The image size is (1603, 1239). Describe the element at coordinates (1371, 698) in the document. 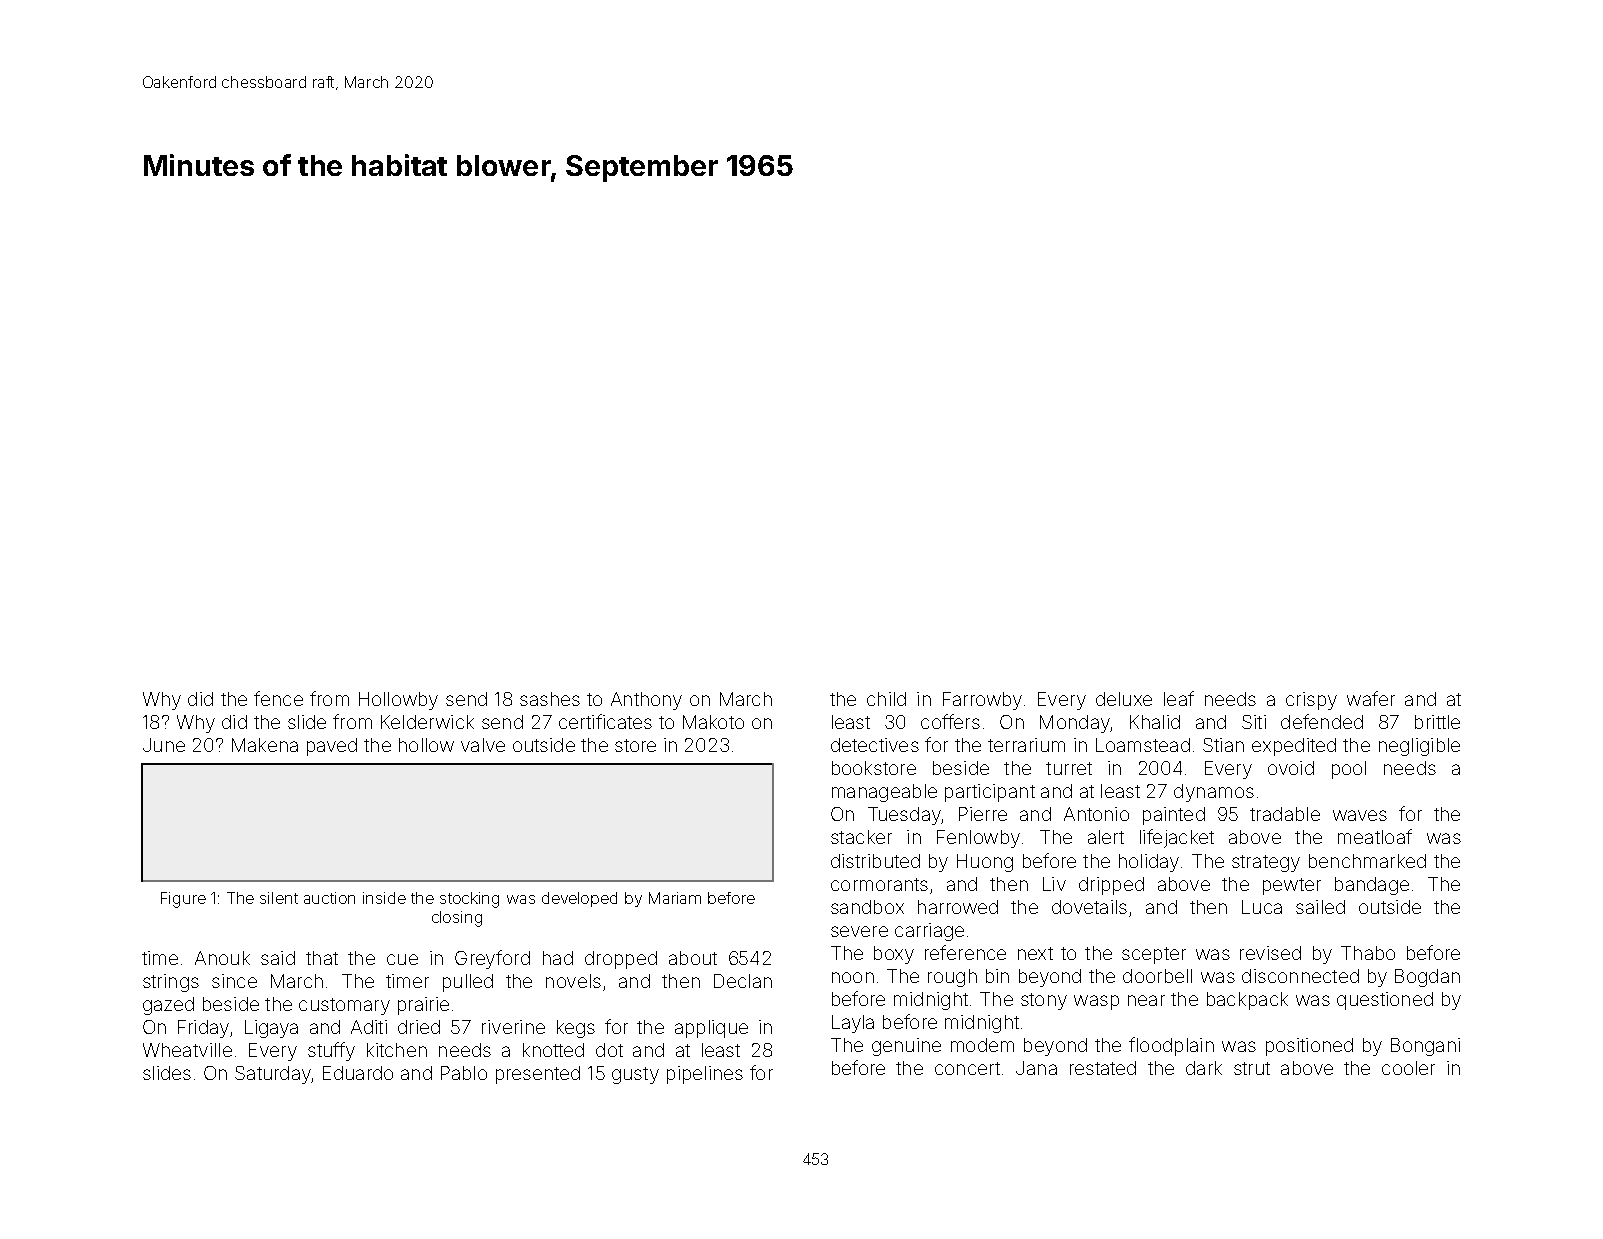

I see `wafer` at that location.
